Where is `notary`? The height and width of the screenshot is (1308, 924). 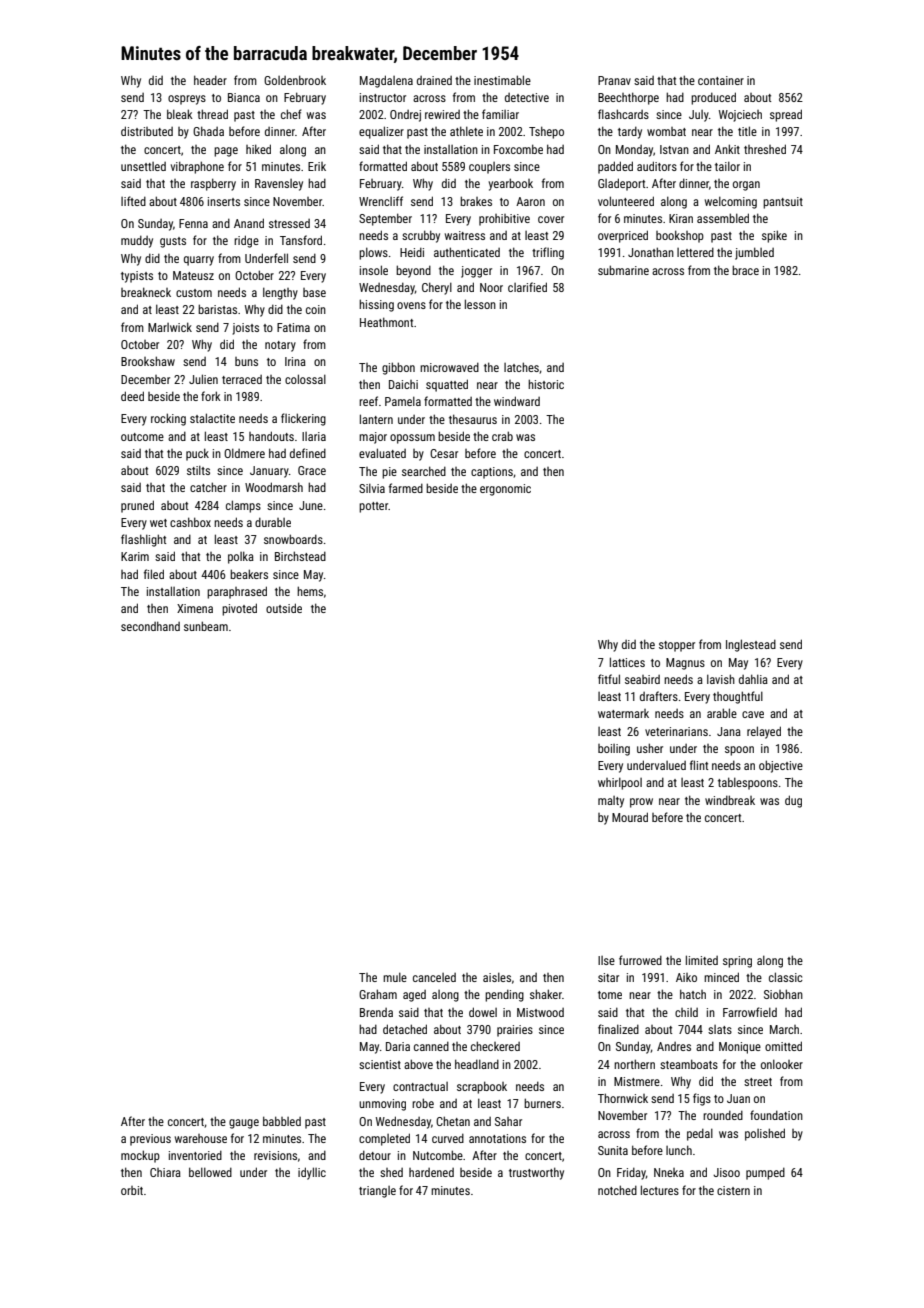
notary is located at coordinates (280, 346).
